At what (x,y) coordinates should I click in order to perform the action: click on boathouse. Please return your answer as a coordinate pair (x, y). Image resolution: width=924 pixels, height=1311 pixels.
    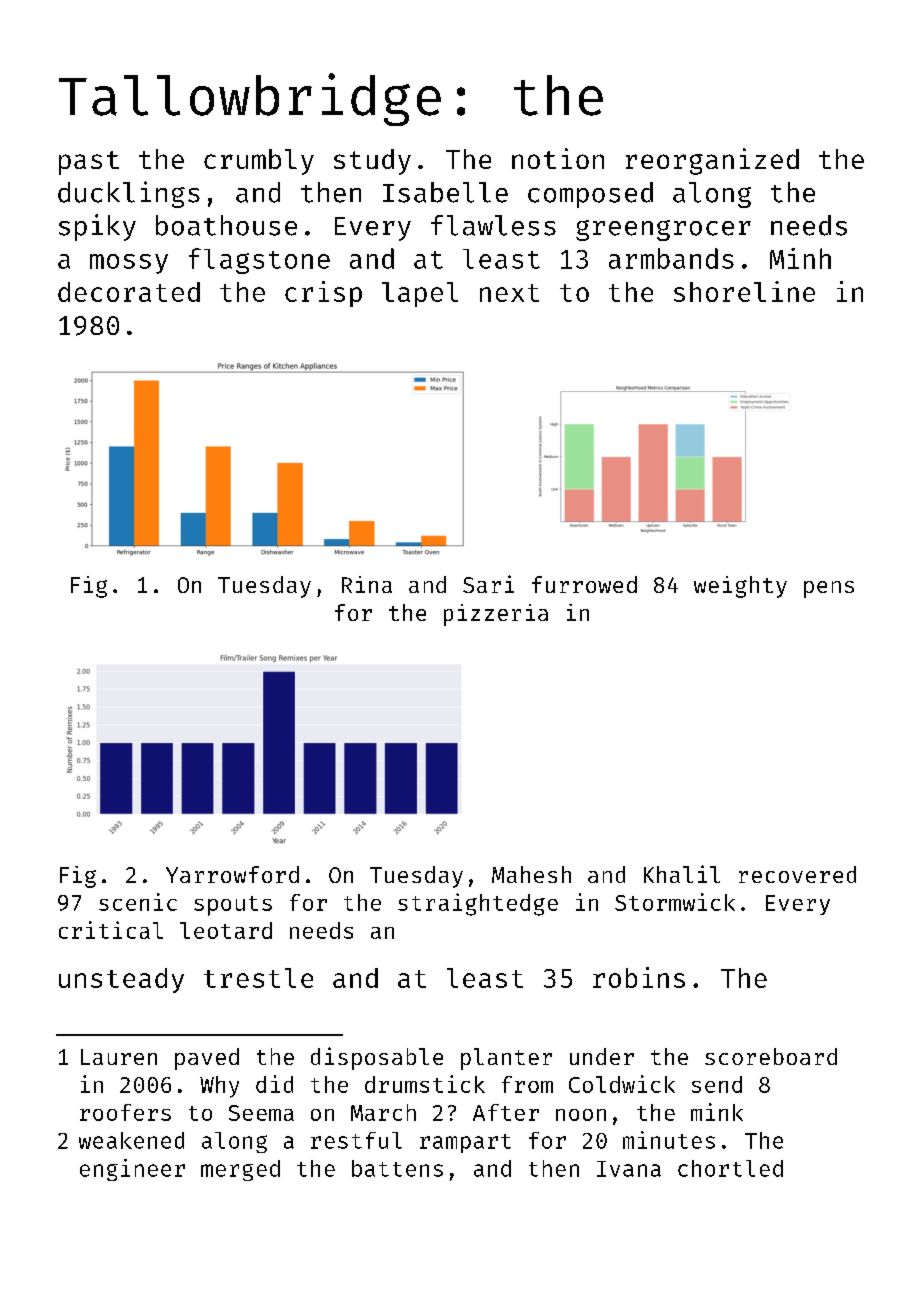
    Looking at the image, I should click on (226, 225).
